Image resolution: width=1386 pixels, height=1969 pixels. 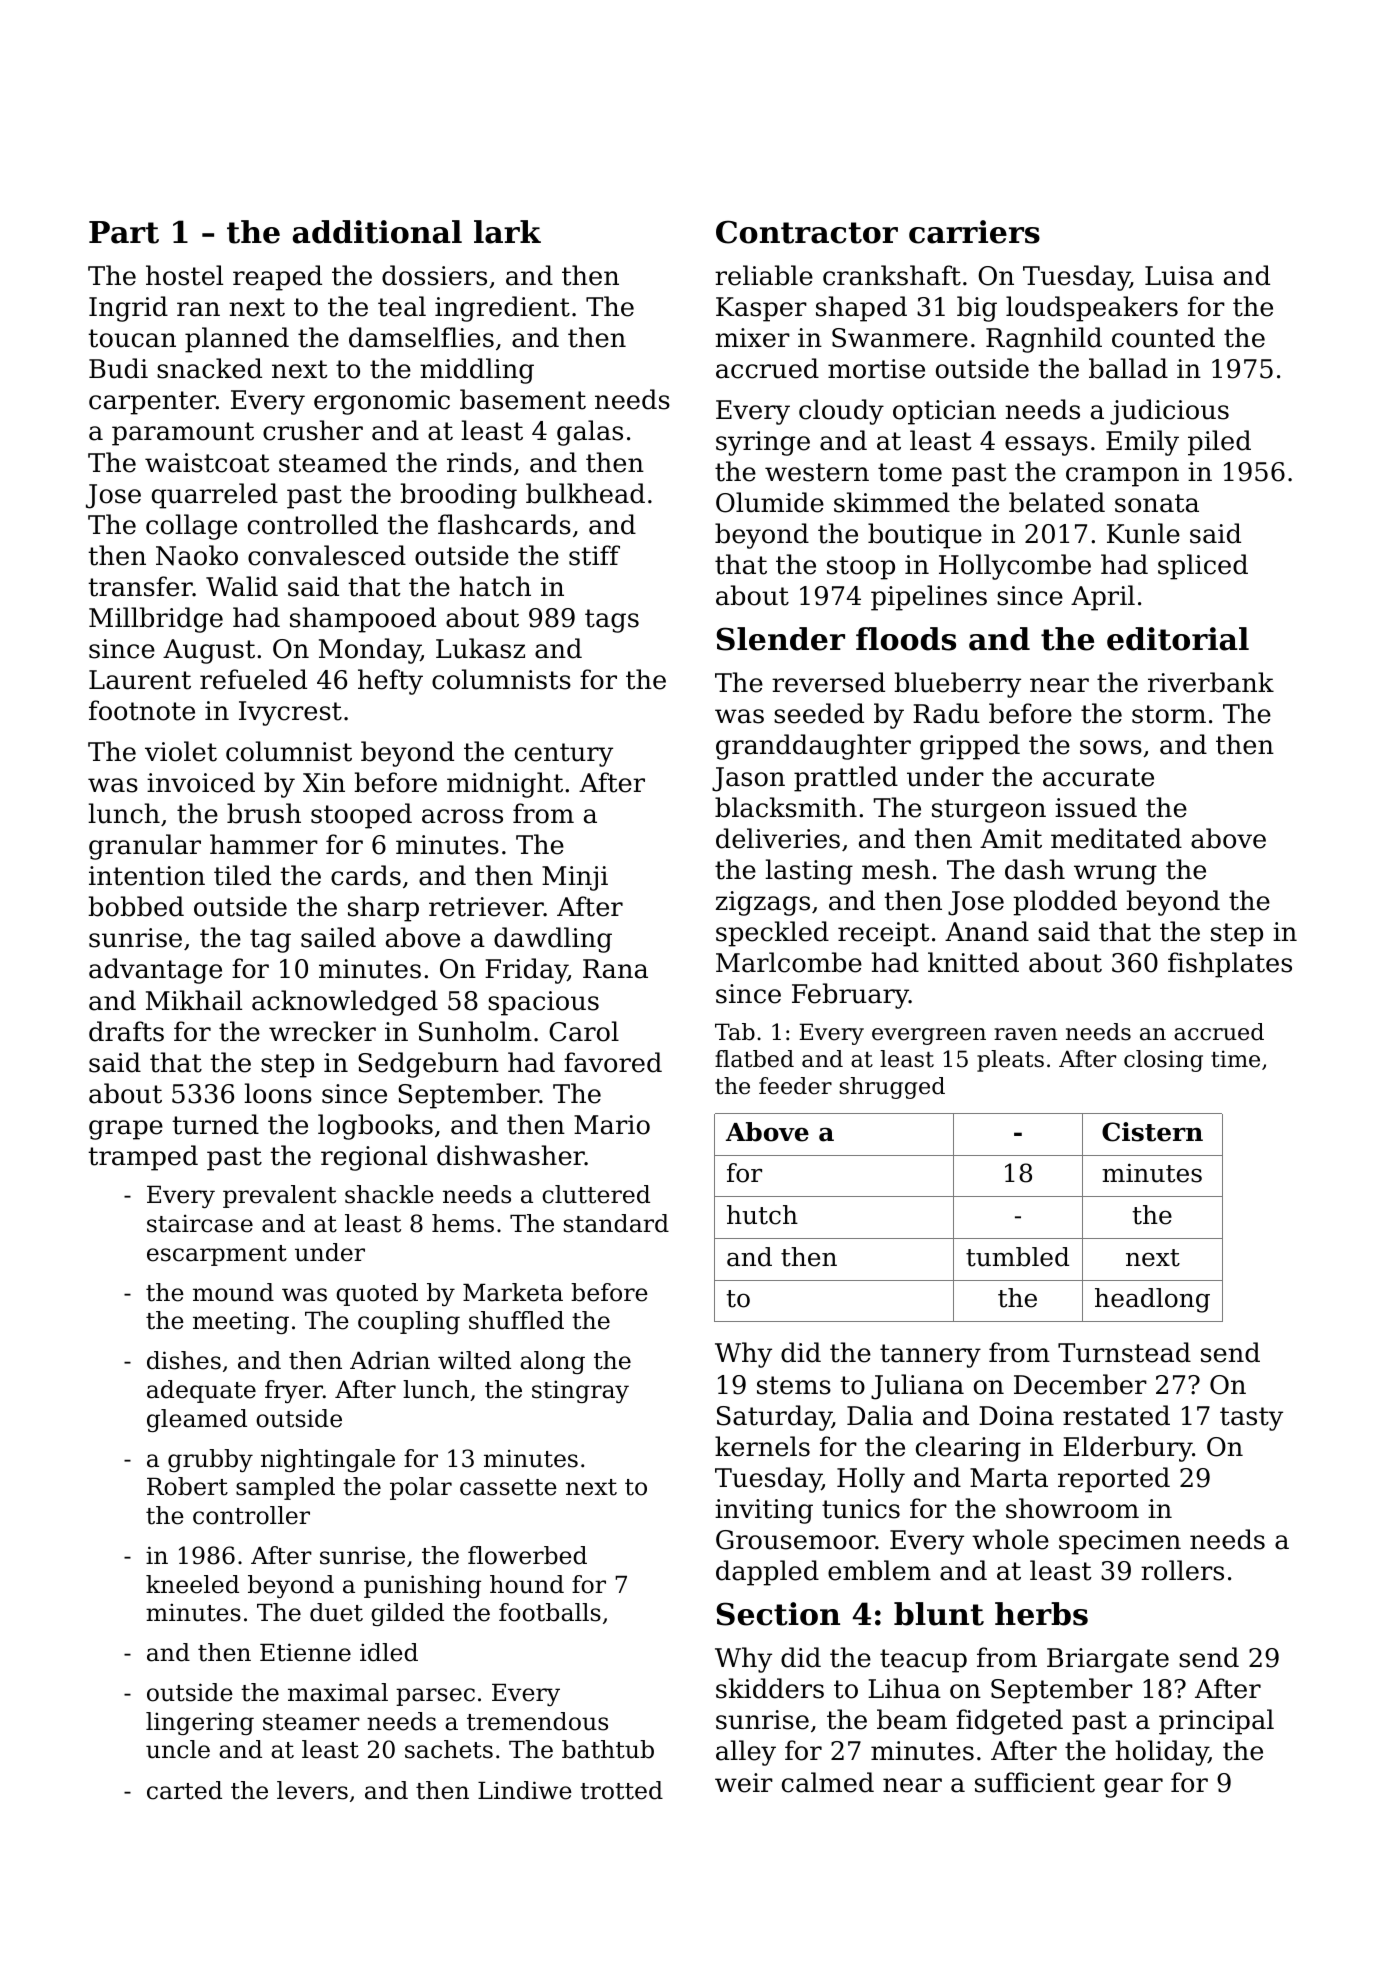 What do you see at coordinates (507, 232) in the screenshot?
I see `lark` at bounding box center [507, 232].
